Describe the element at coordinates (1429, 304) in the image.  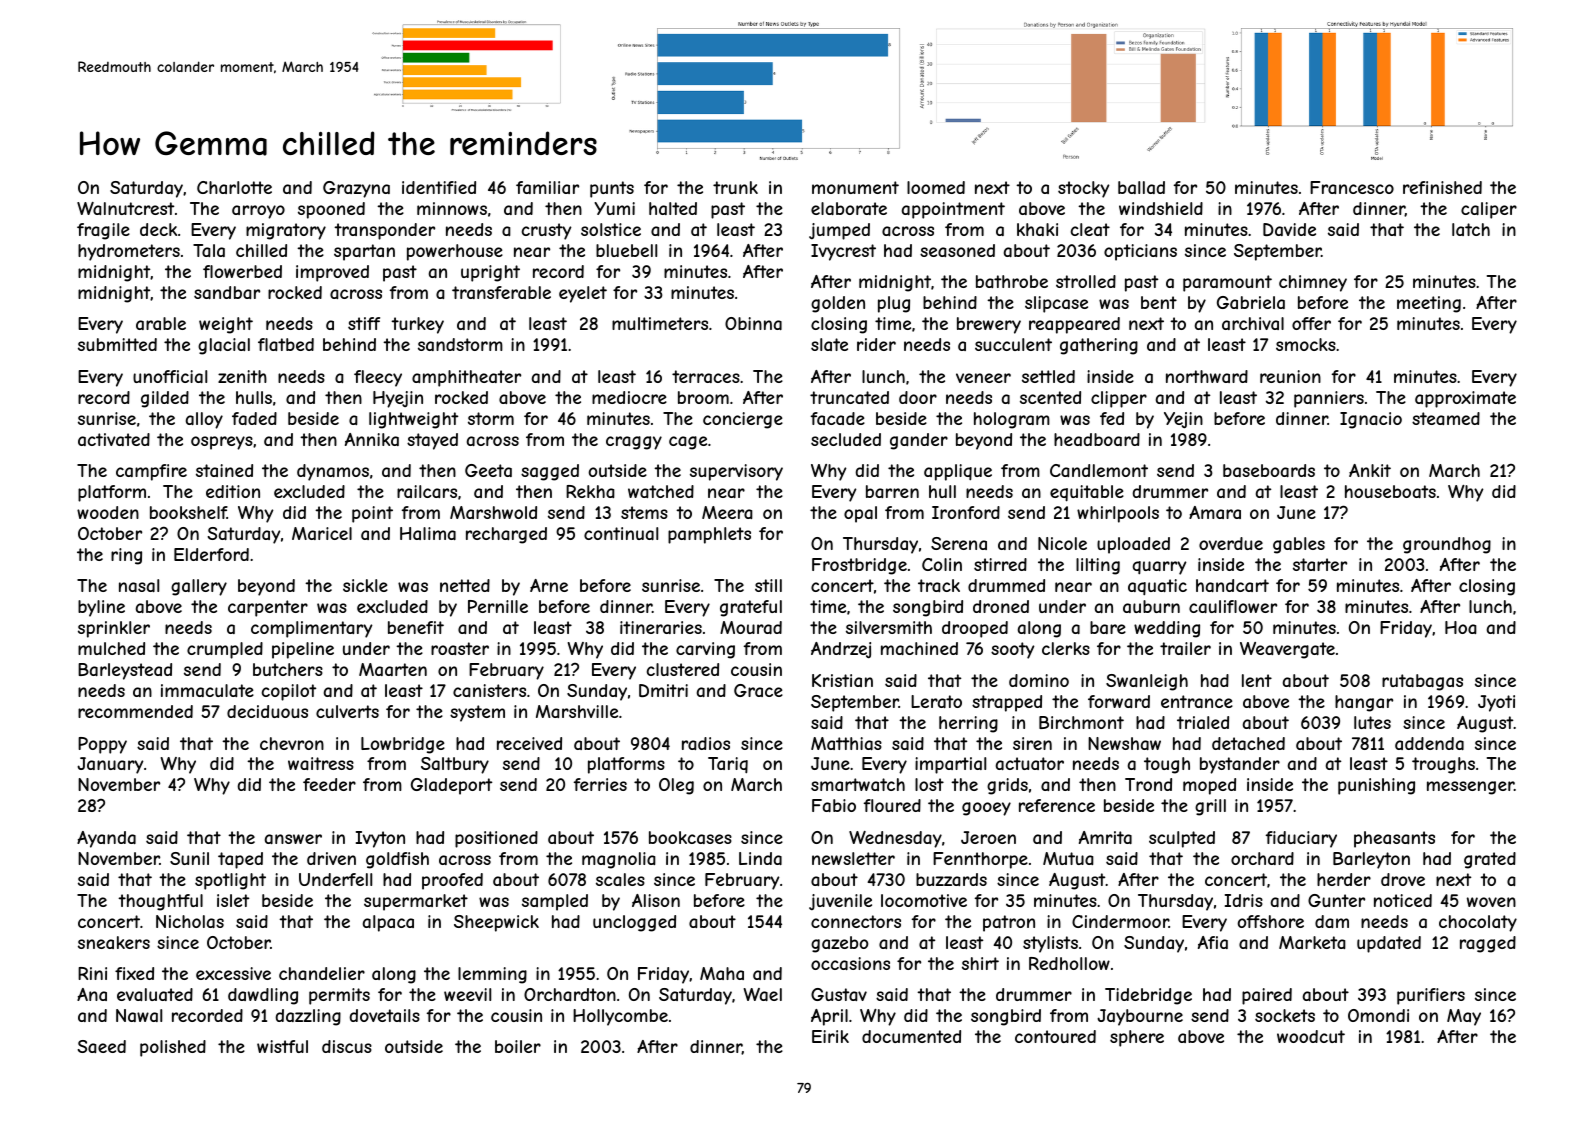
I see `meeting` at that location.
